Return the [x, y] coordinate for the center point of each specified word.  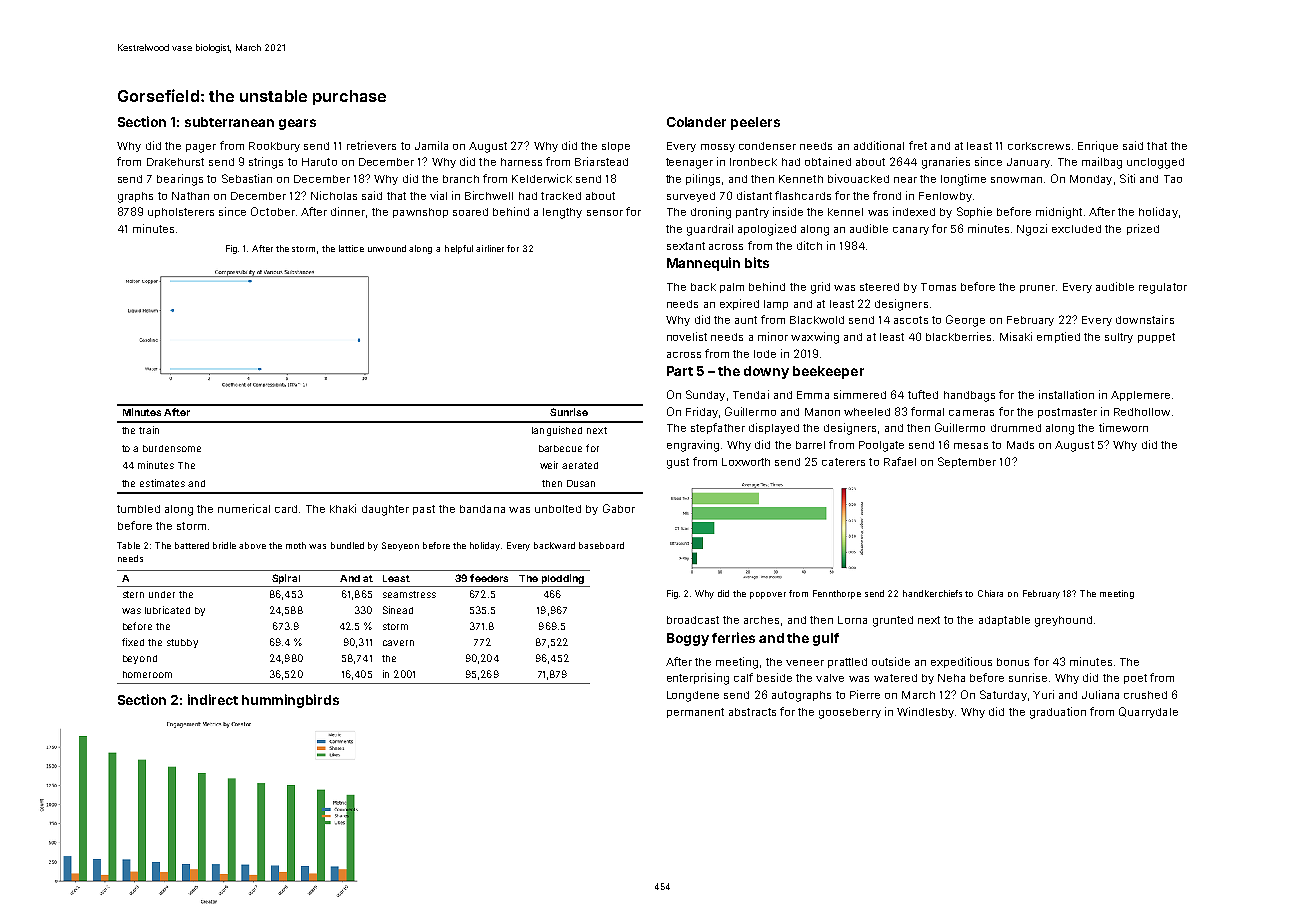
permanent [695, 713]
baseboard [601, 545]
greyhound [1063, 621]
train [149, 430]
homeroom [147, 674]
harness [521, 162]
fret [918, 145]
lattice [351, 248]
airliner [490, 248]
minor [773, 336]
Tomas [938, 287]
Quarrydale [1148, 712]
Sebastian [247, 178]
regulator [1163, 288]
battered [192, 545]
